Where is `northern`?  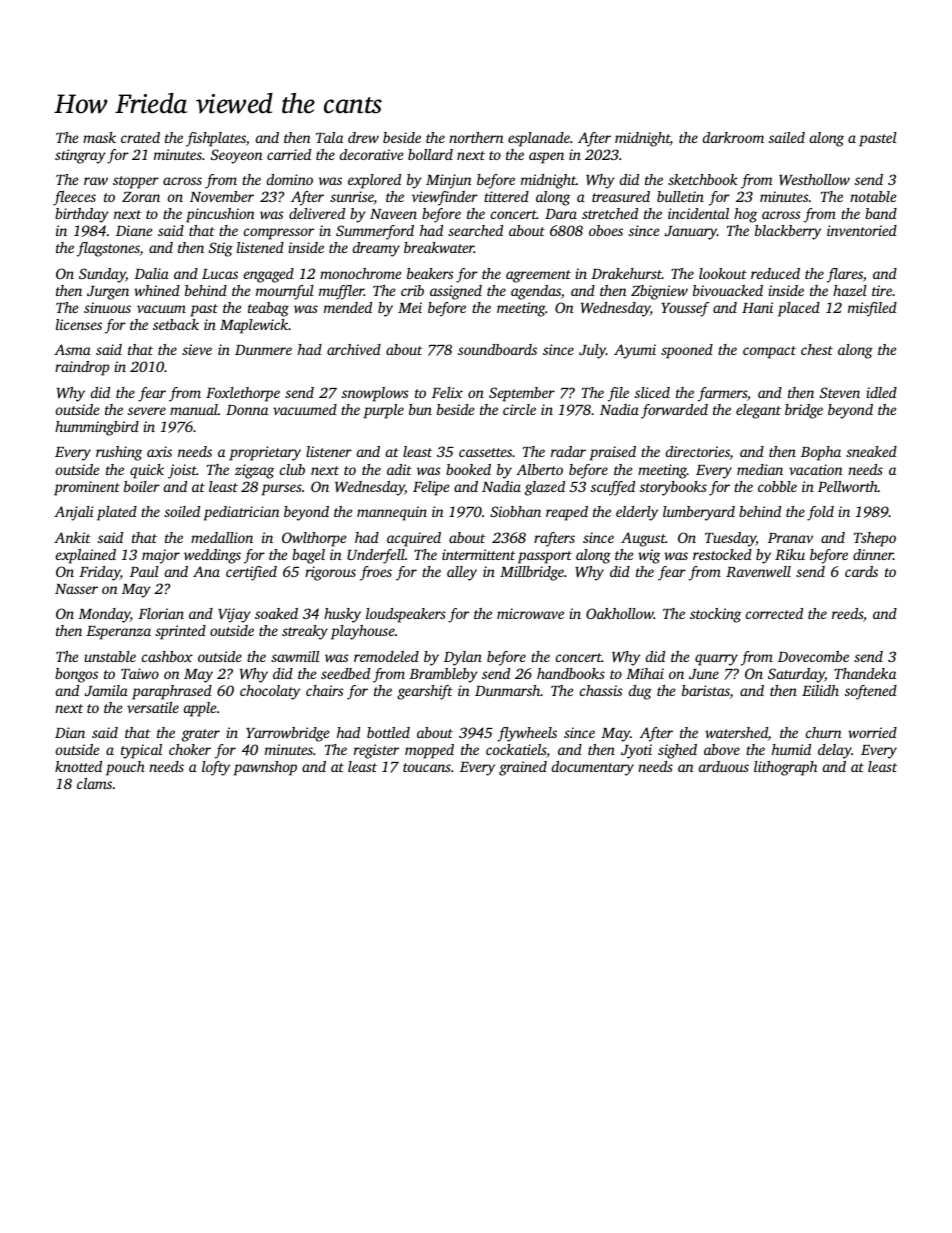 northern is located at coordinates (476, 137).
